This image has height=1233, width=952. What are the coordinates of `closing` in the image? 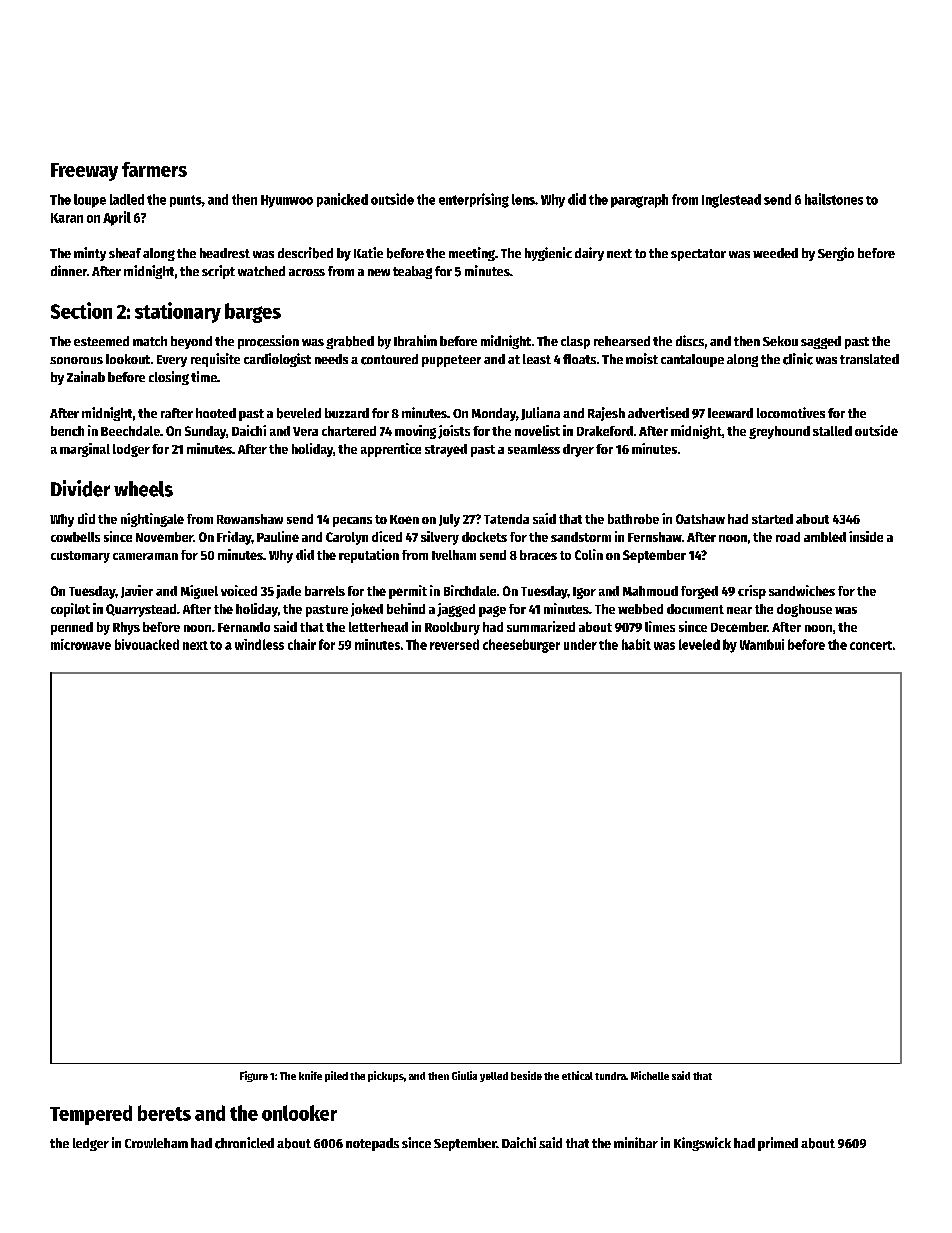 It's located at (169, 378).
